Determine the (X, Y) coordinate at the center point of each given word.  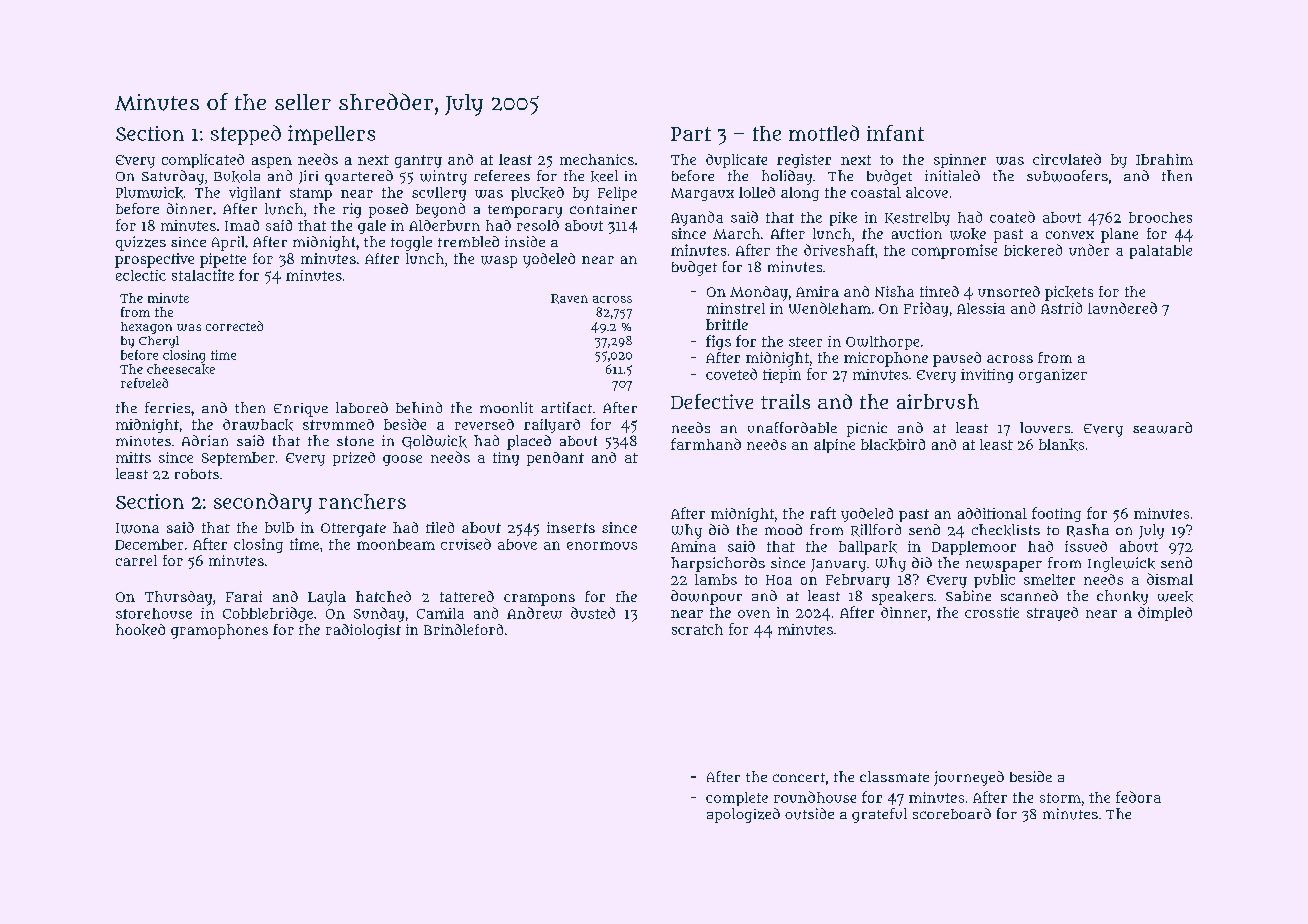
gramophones (219, 631)
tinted (939, 291)
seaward (1162, 428)
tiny (506, 459)
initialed (952, 175)
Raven (569, 299)
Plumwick (149, 193)
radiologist (363, 631)
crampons (539, 600)
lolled (757, 192)
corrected (234, 326)
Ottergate (353, 530)
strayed (1052, 614)
